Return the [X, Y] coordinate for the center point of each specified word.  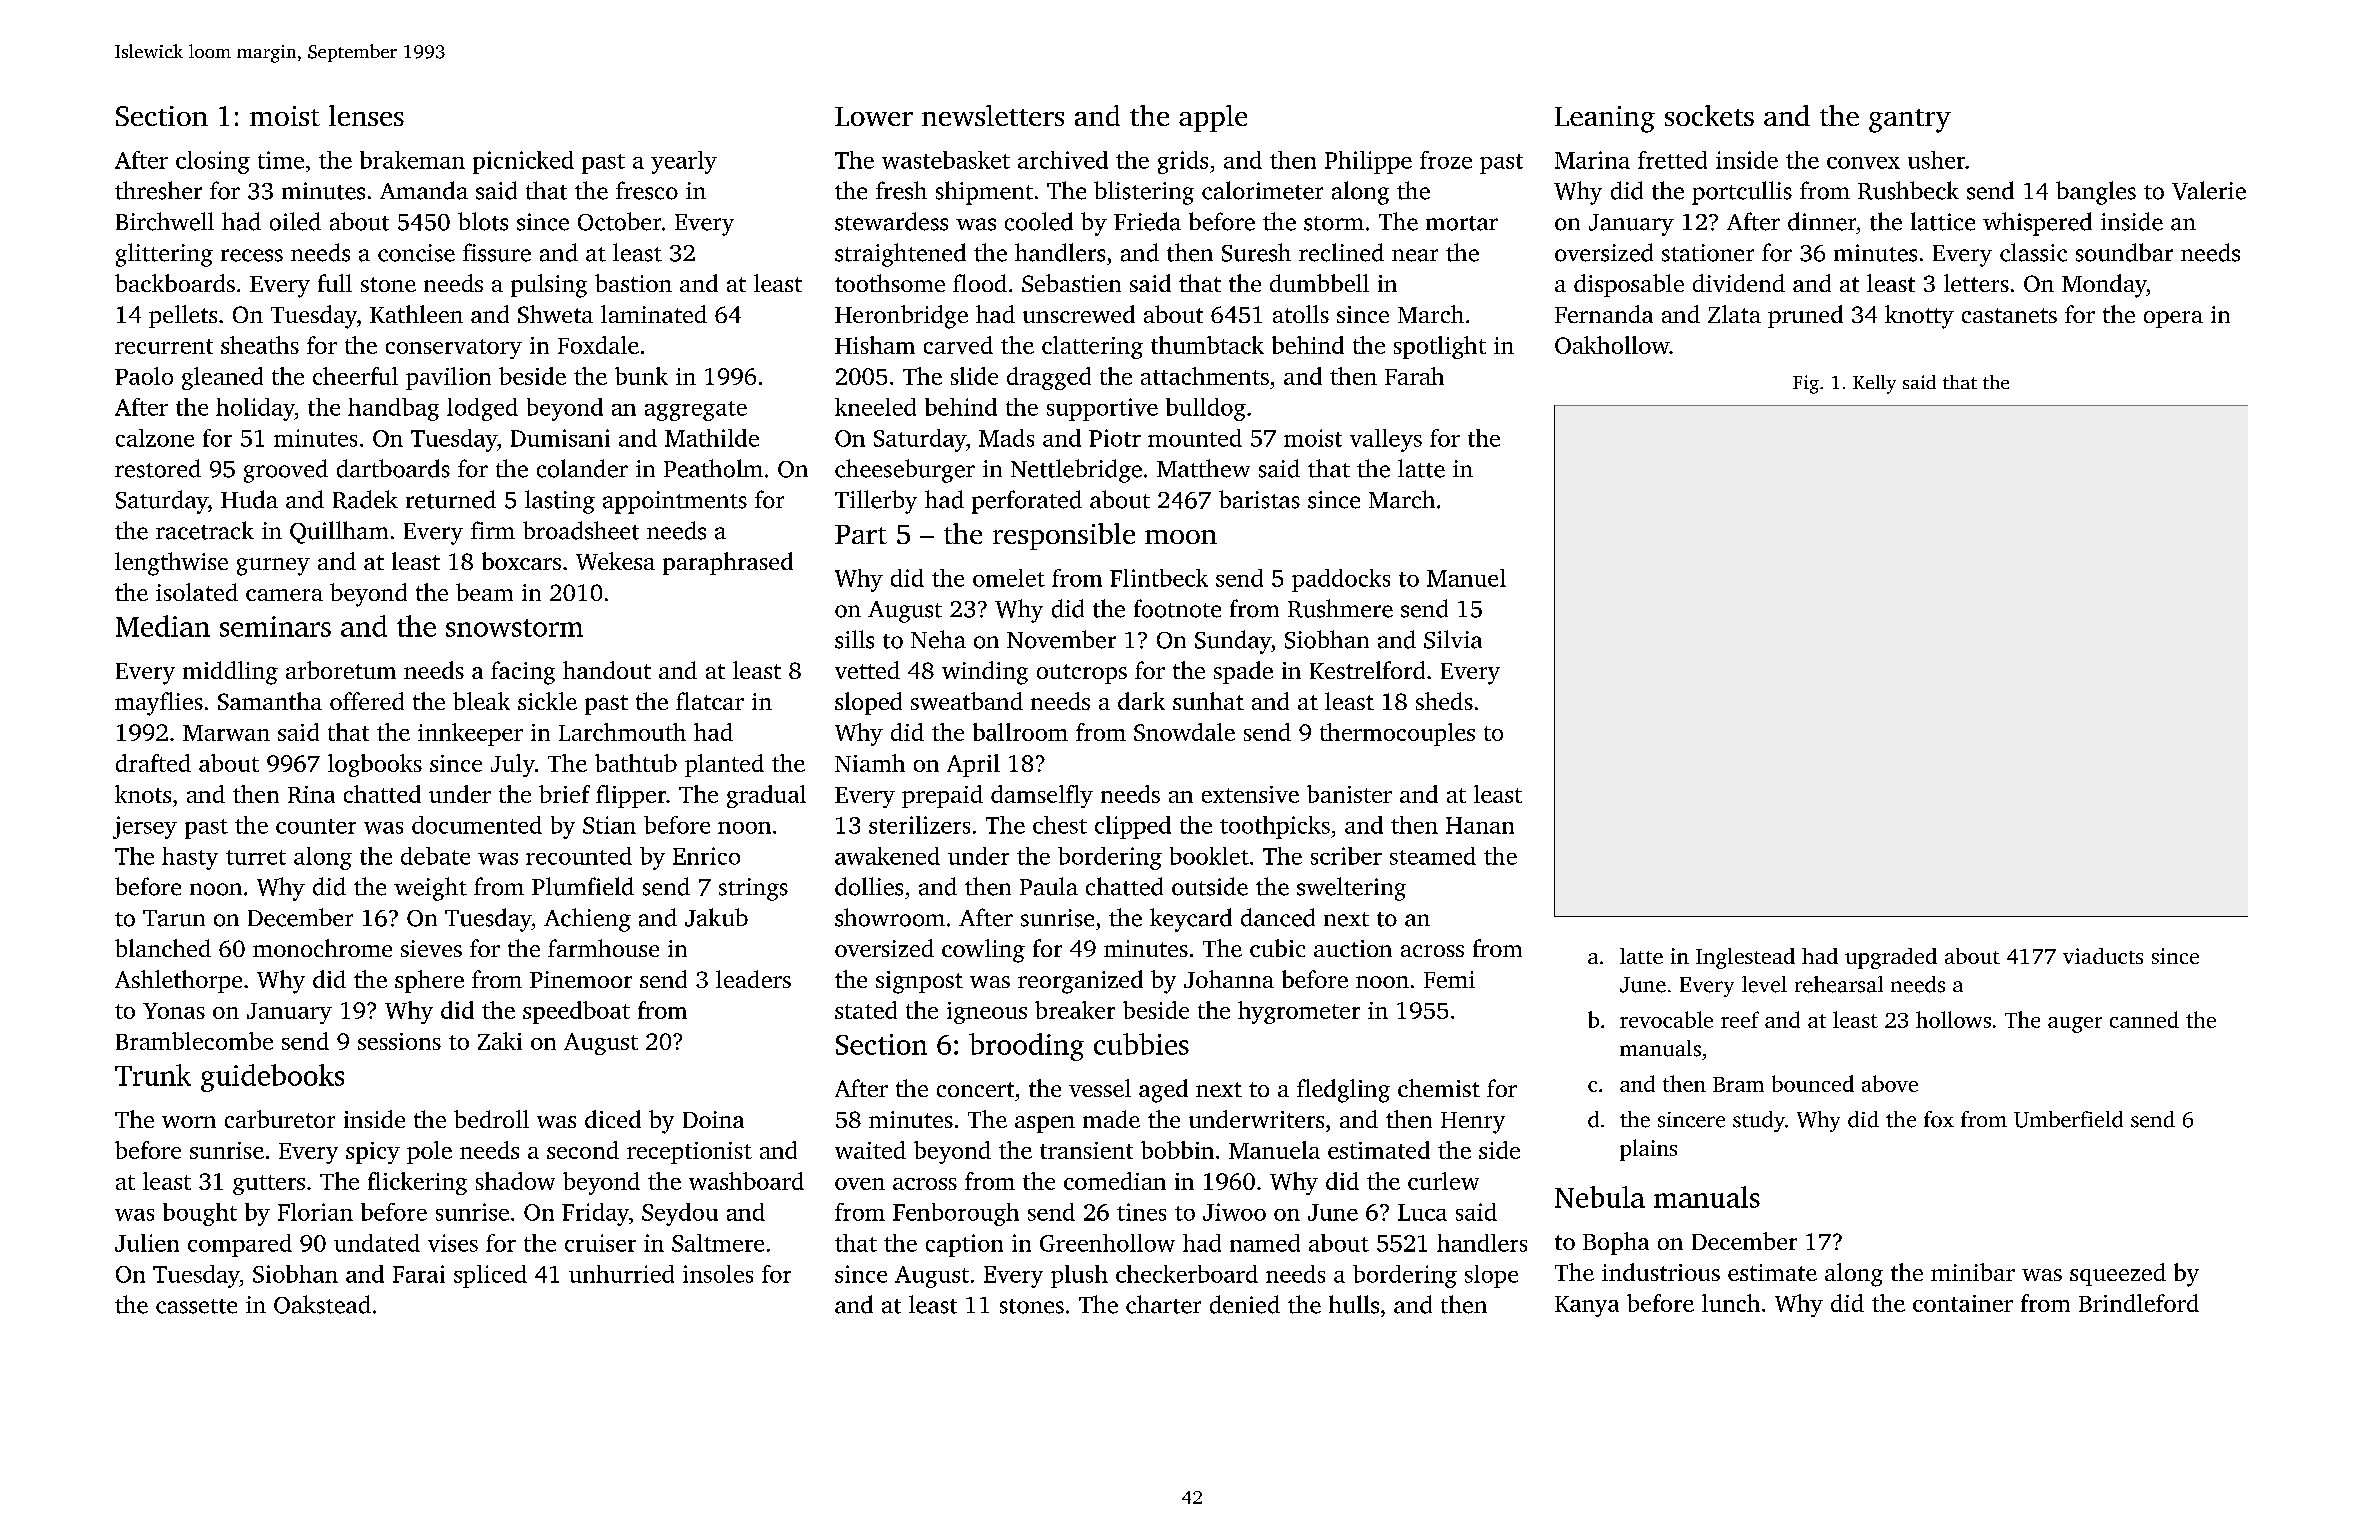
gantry [1910, 121]
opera [2173, 319]
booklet [1209, 856]
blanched [163, 948]
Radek [365, 499]
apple [1213, 118]
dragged [1049, 378]
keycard [1191, 920]
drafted [153, 763]
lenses [366, 115]
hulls [1354, 1304]
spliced [490, 1276]
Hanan [1480, 825]
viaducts [2103, 956]
